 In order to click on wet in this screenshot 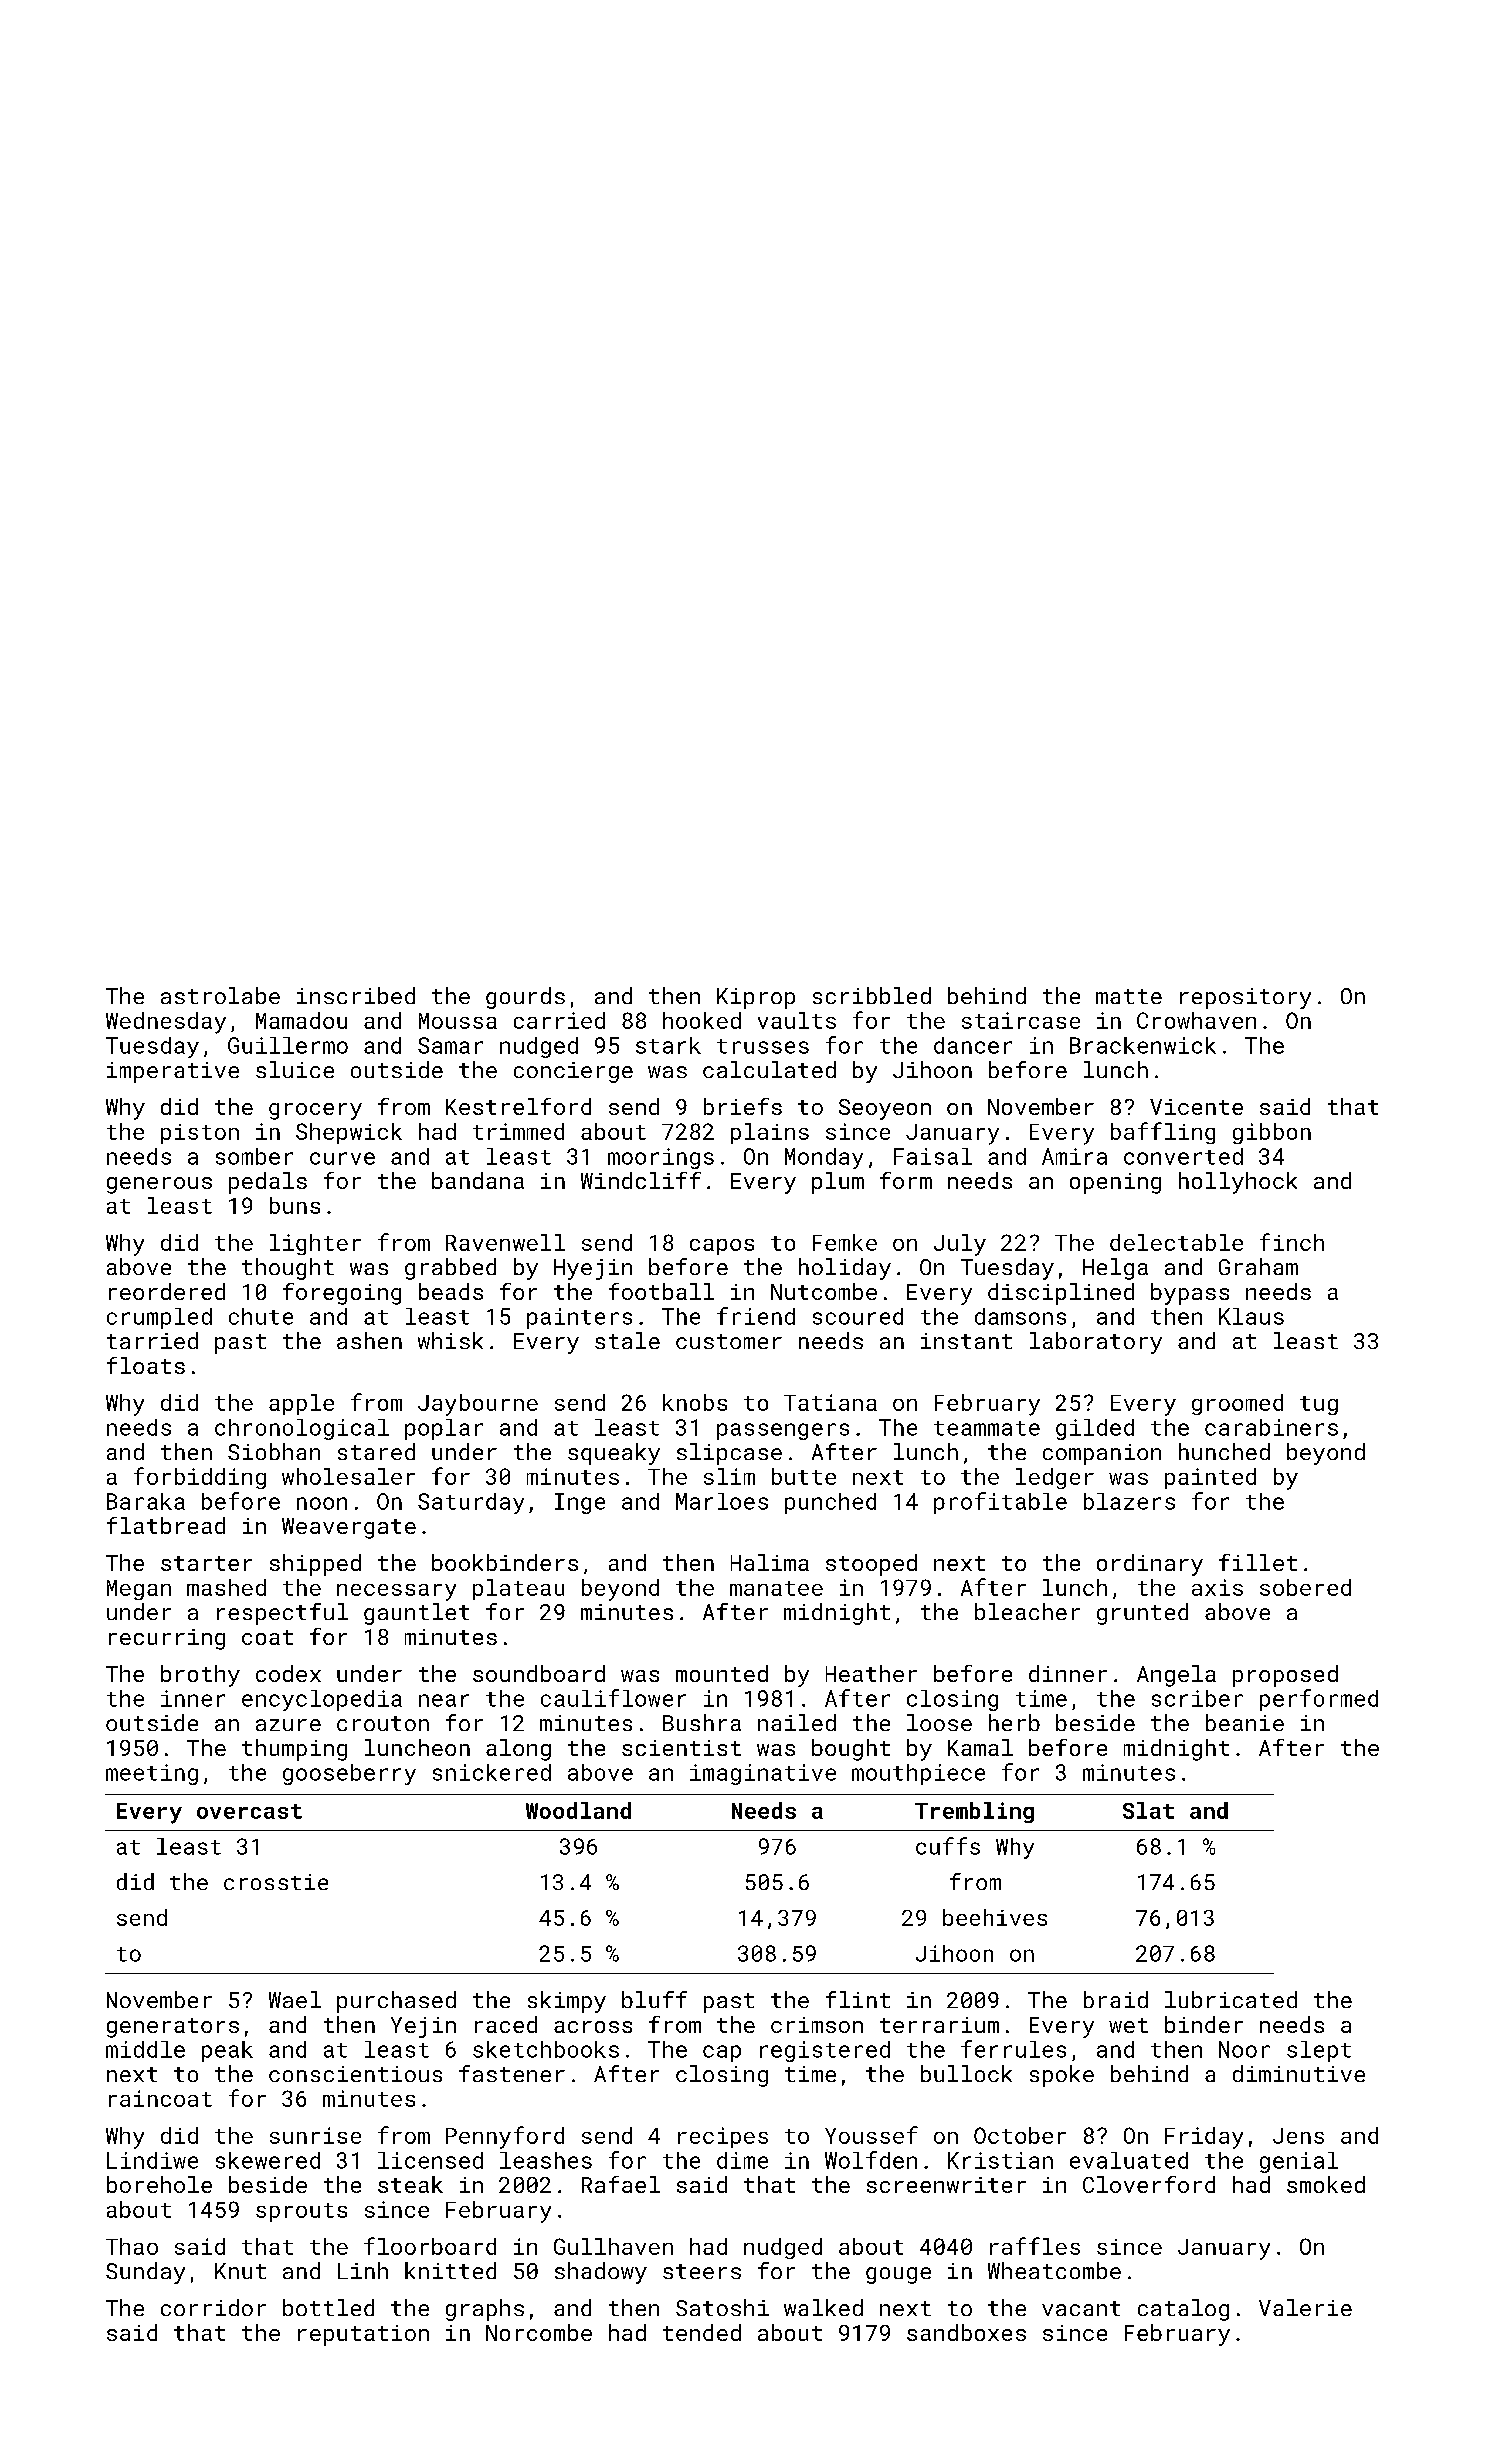, I will do `click(1128, 2025)`.
